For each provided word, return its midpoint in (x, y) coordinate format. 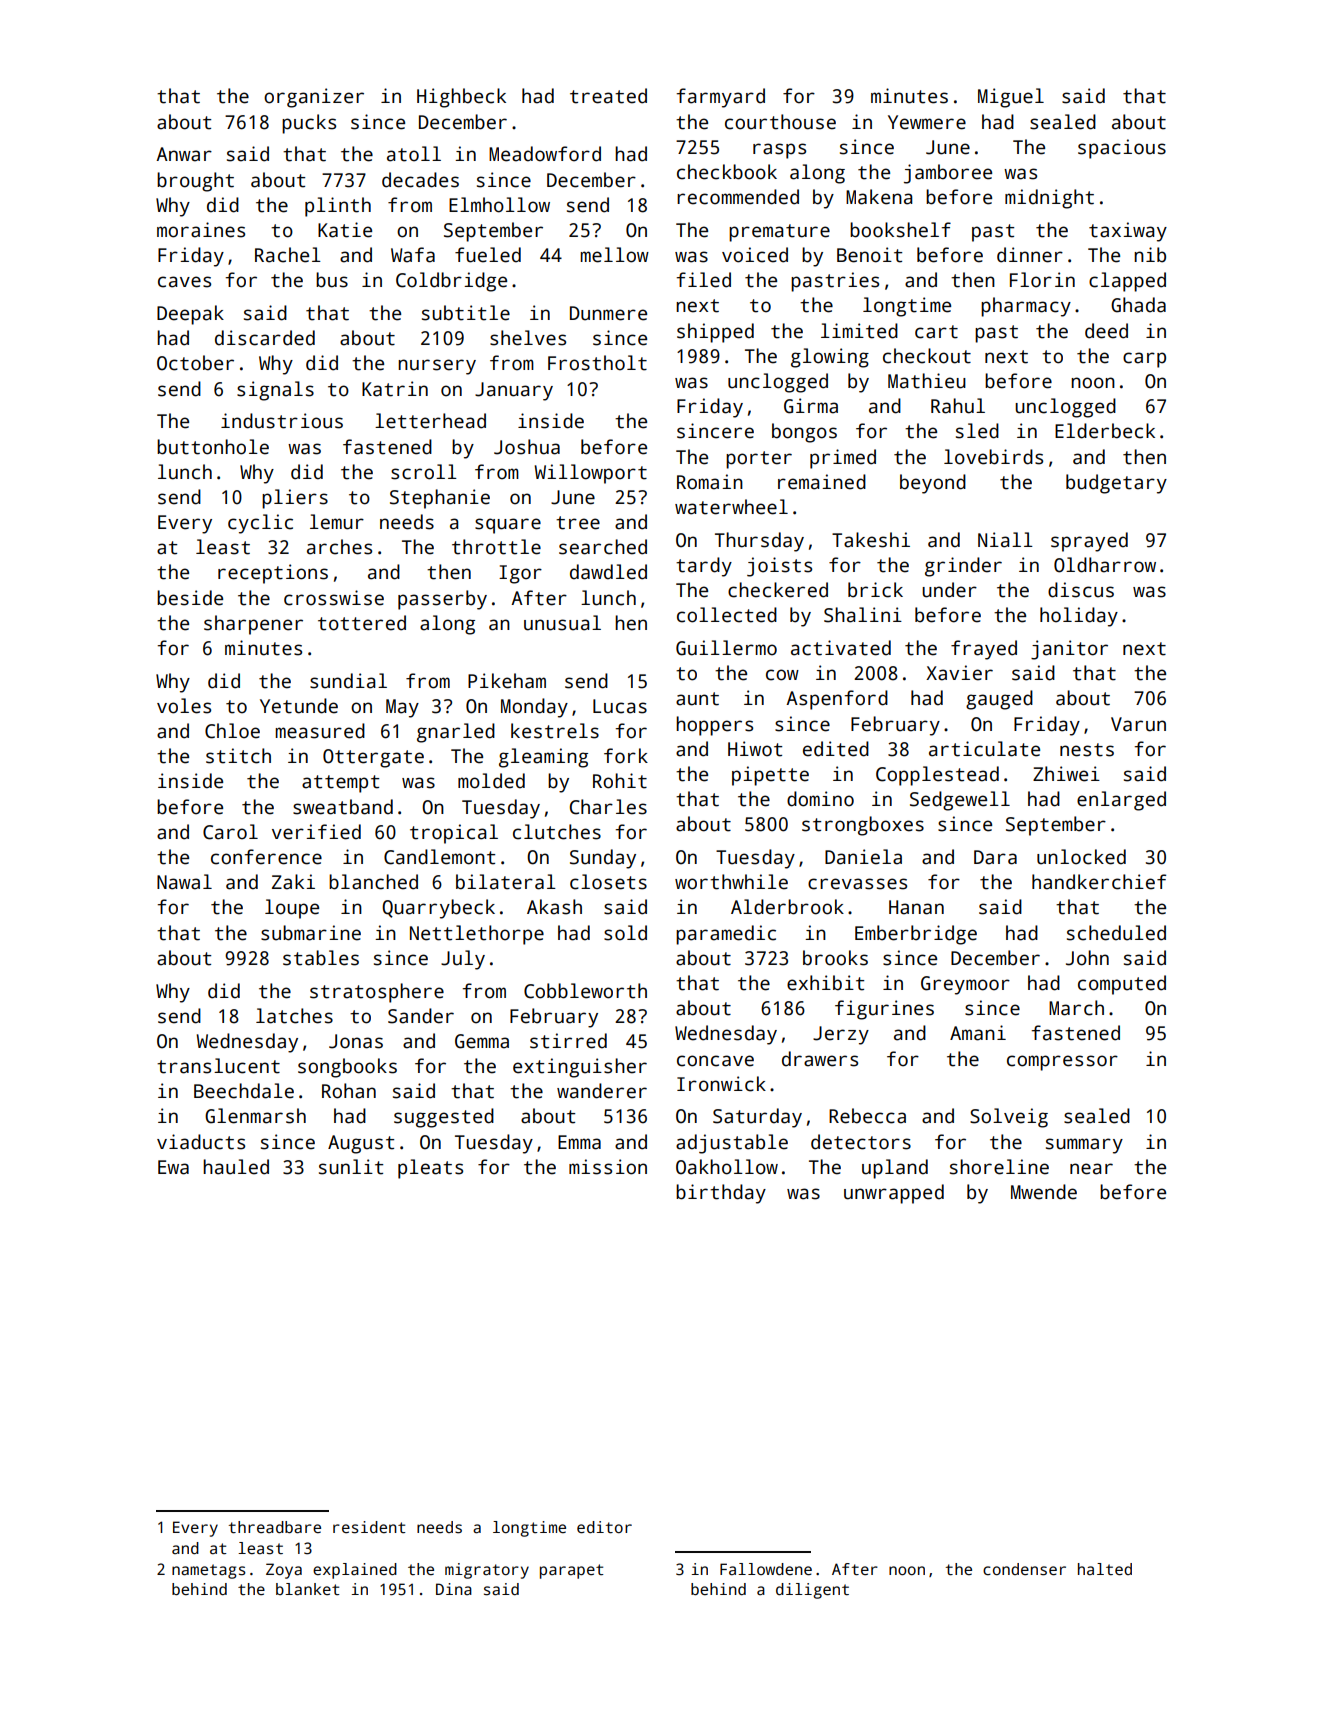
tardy (704, 567)
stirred (568, 1041)
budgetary (1116, 484)
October (195, 363)
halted (1105, 1569)
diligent (812, 1591)
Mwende (1044, 1192)
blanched (373, 882)
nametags (209, 1571)
